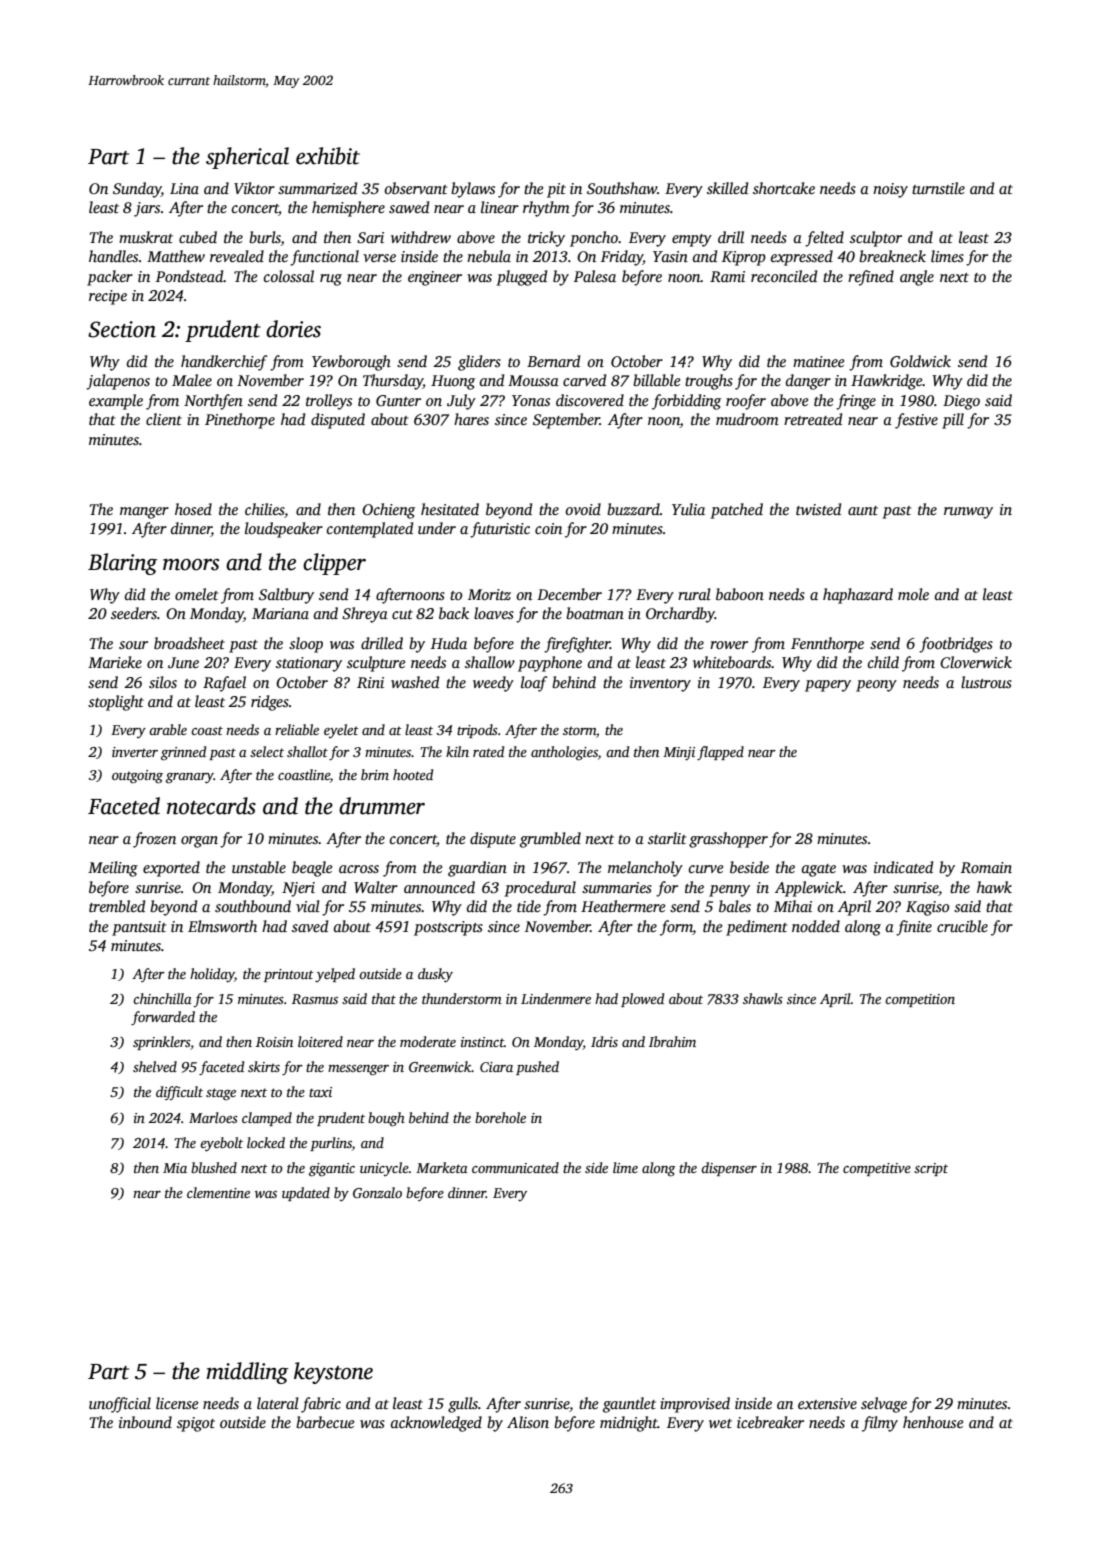 The height and width of the page is (1557, 1101). What do you see at coordinates (876, 686) in the page?
I see `peony` at bounding box center [876, 686].
